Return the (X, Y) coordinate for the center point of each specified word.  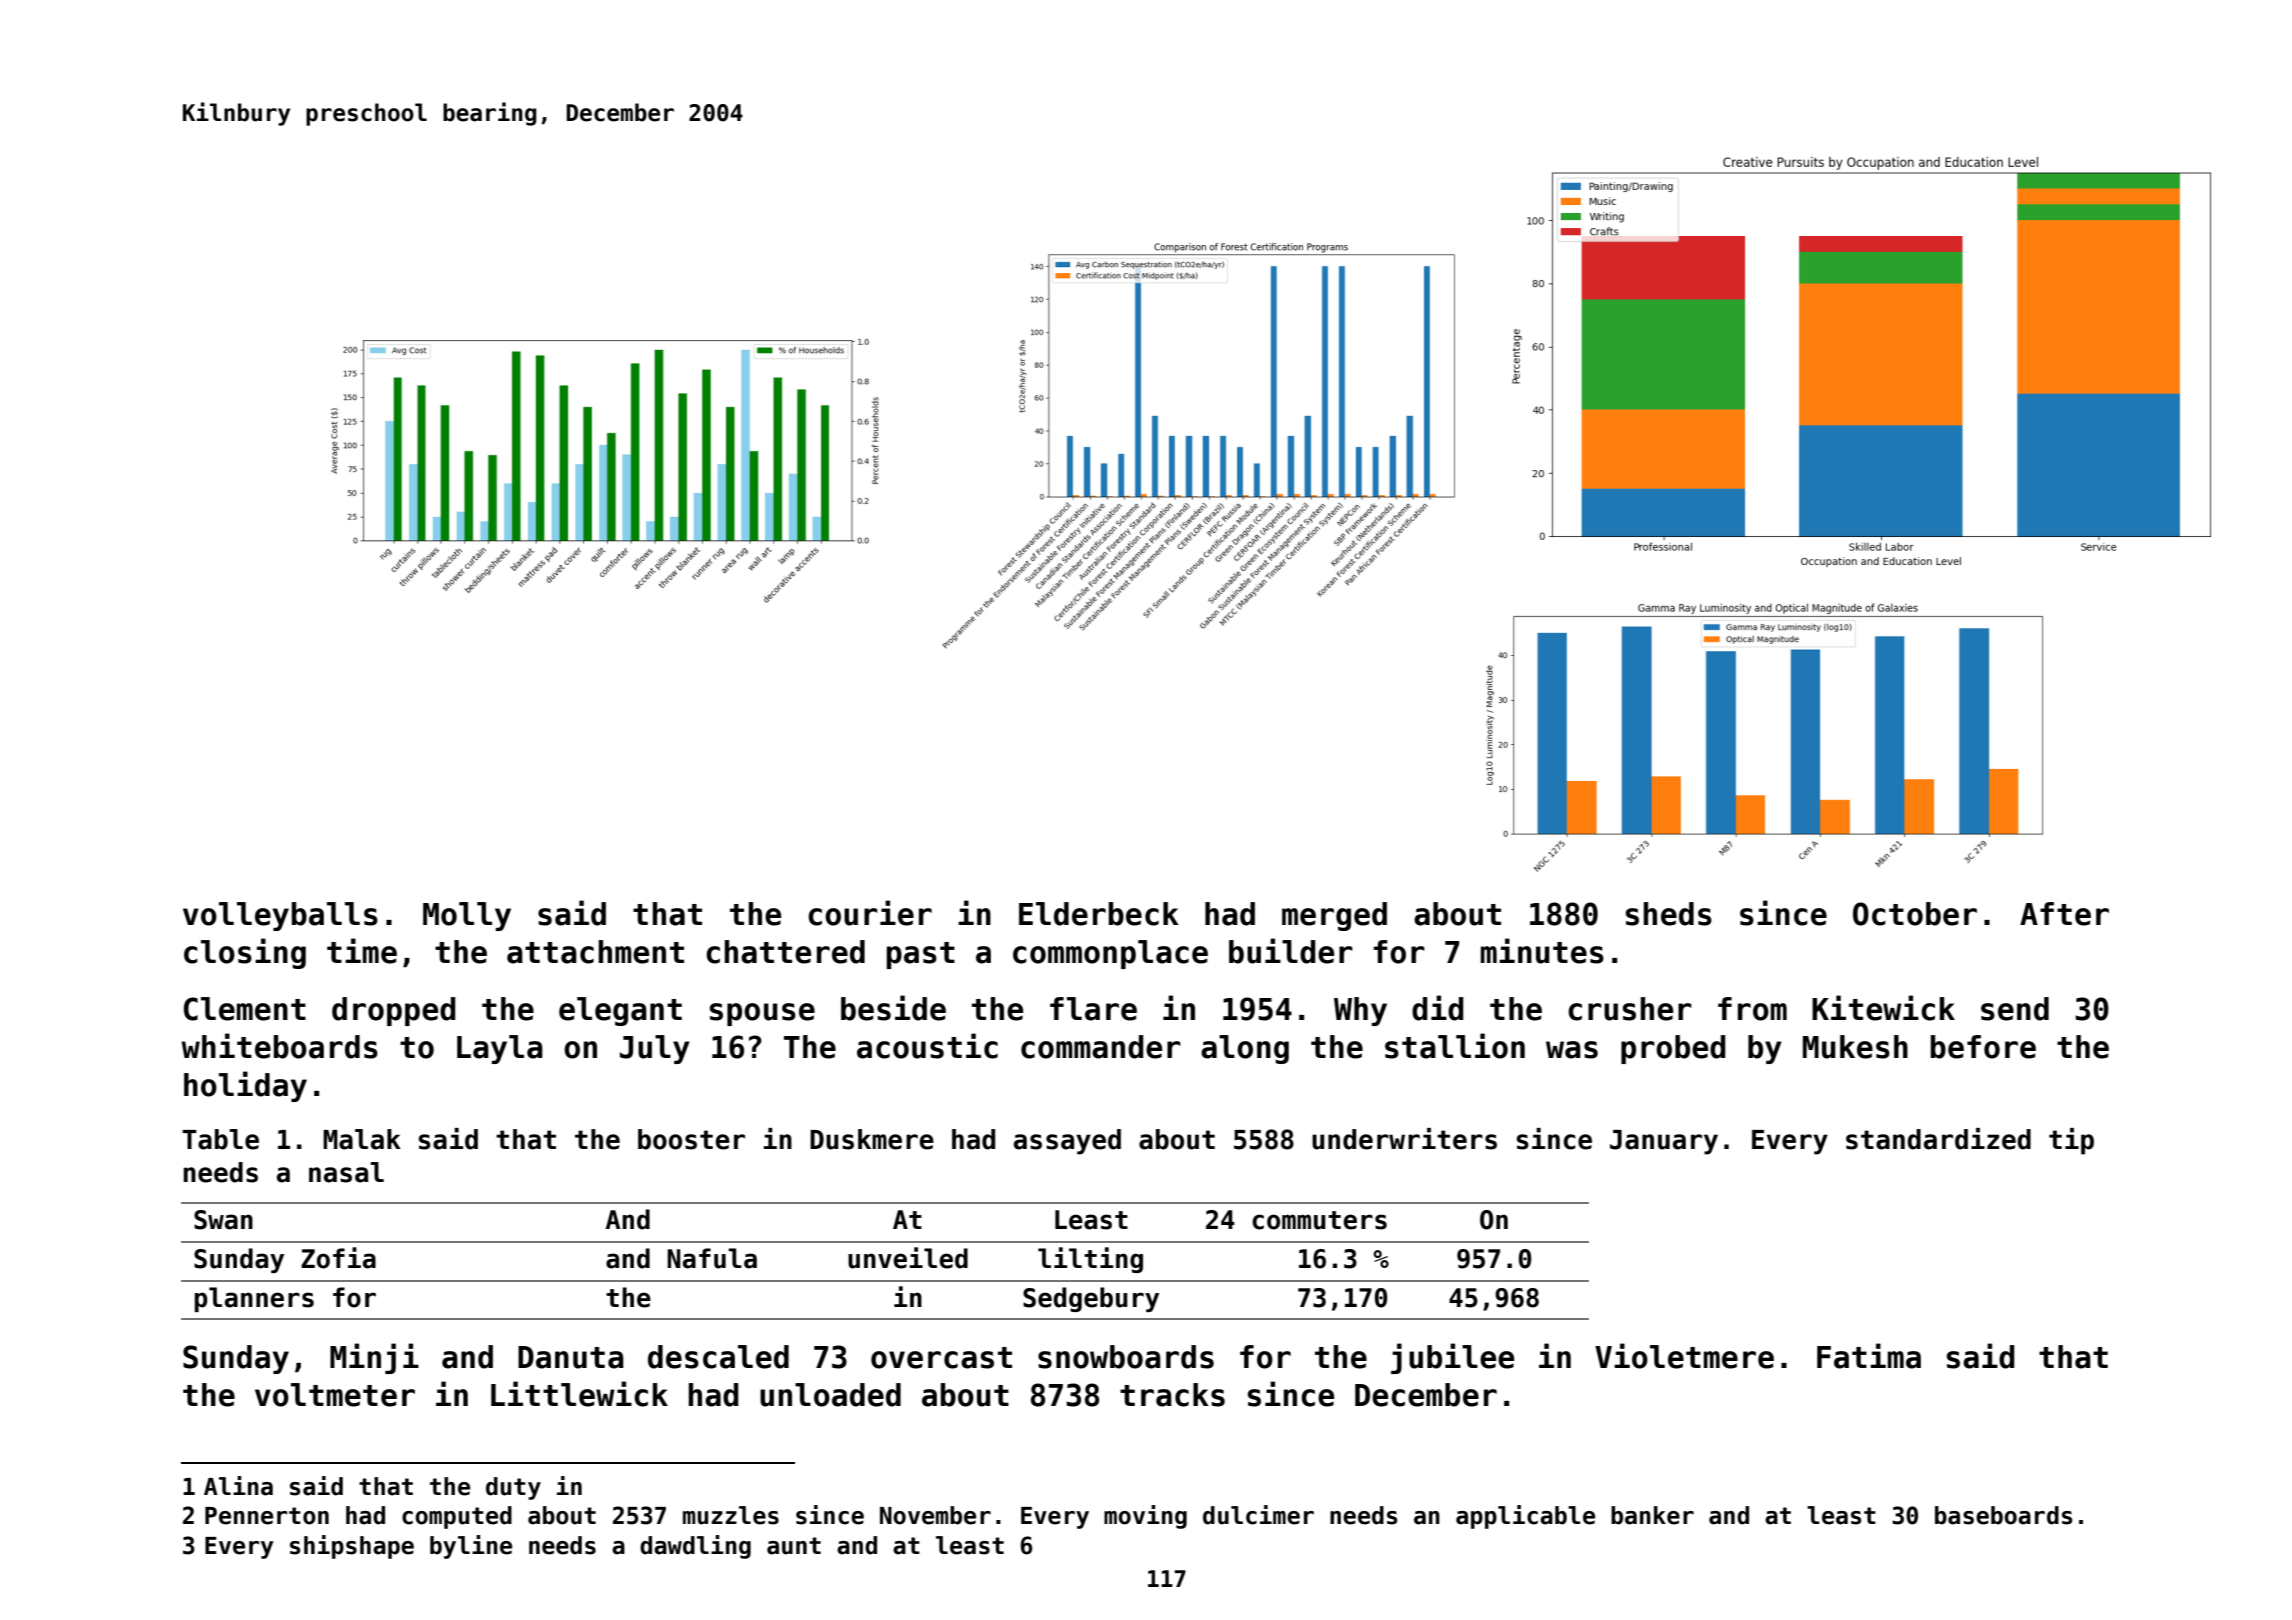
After (2064, 914)
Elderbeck (1099, 914)
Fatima (1869, 1356)
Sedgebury (1091, 1299)
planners (254, 1299)
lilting (1090, 1260)
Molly (467, 916)
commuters (1319, 1220)
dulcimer (1258, 1515)
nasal (346, 1172)
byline (471, 1547)
